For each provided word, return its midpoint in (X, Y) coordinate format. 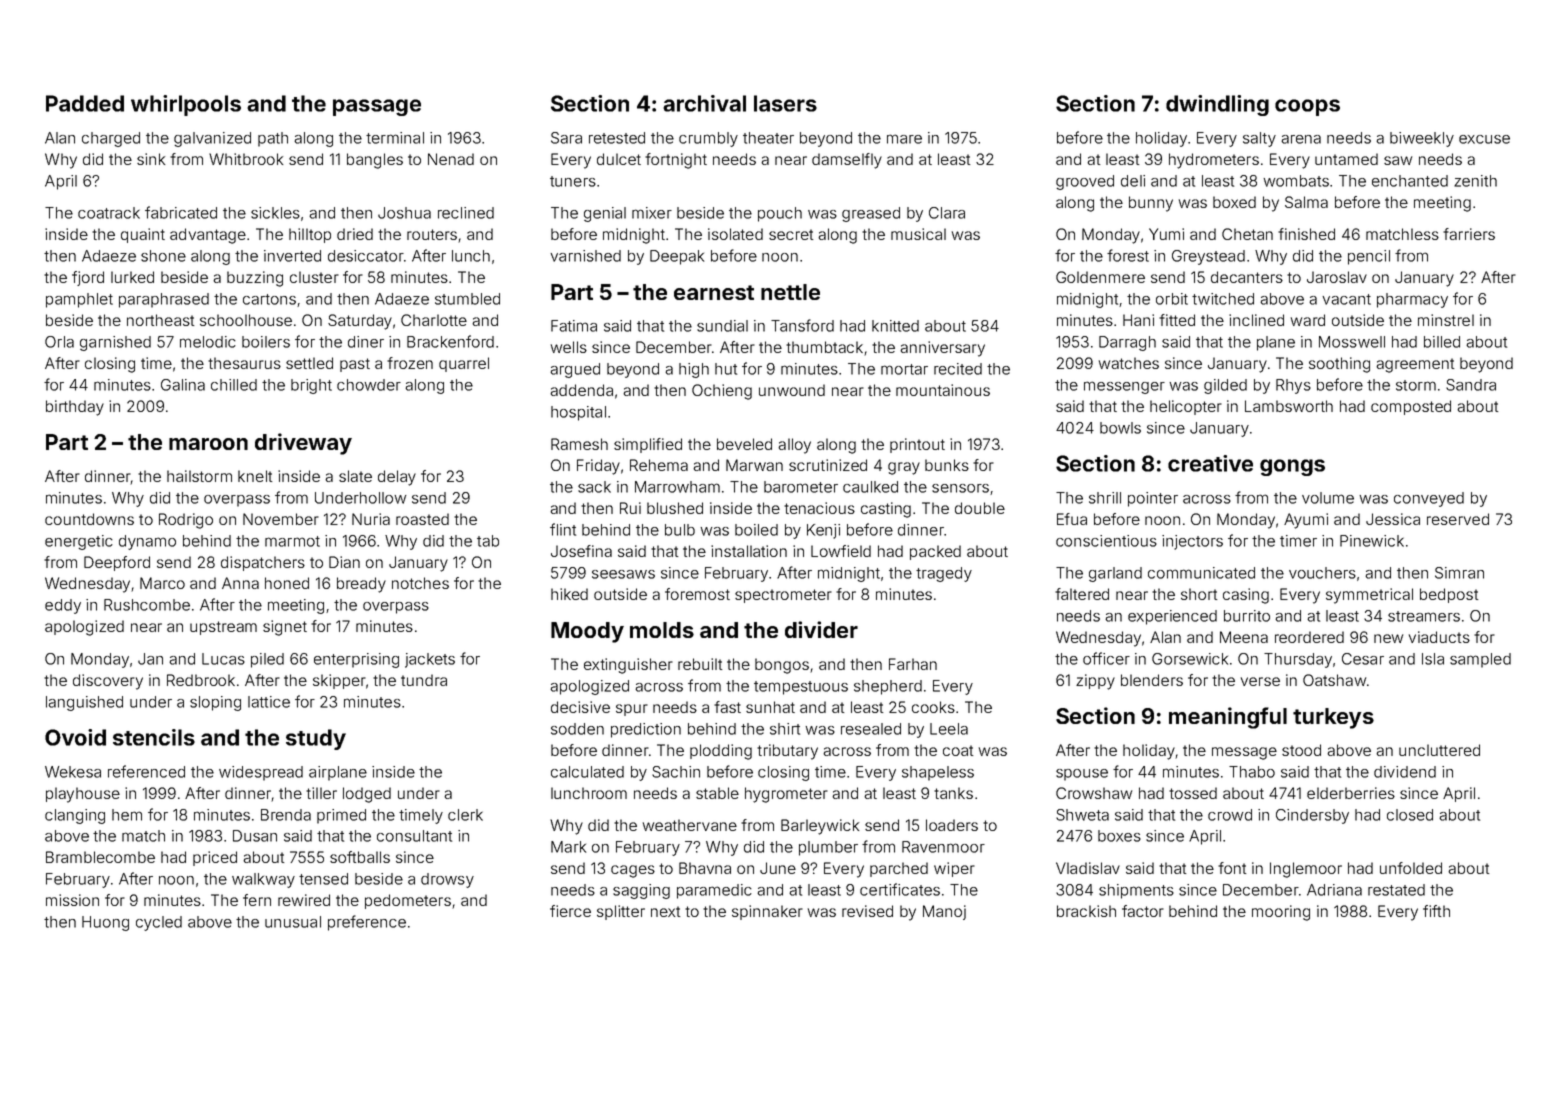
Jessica (1393, 519)
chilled (234, 385)
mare (904, 139)
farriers (1469, 234)
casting (886, 510)
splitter (621, 912)
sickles (275, 213)
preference (367, 923)
